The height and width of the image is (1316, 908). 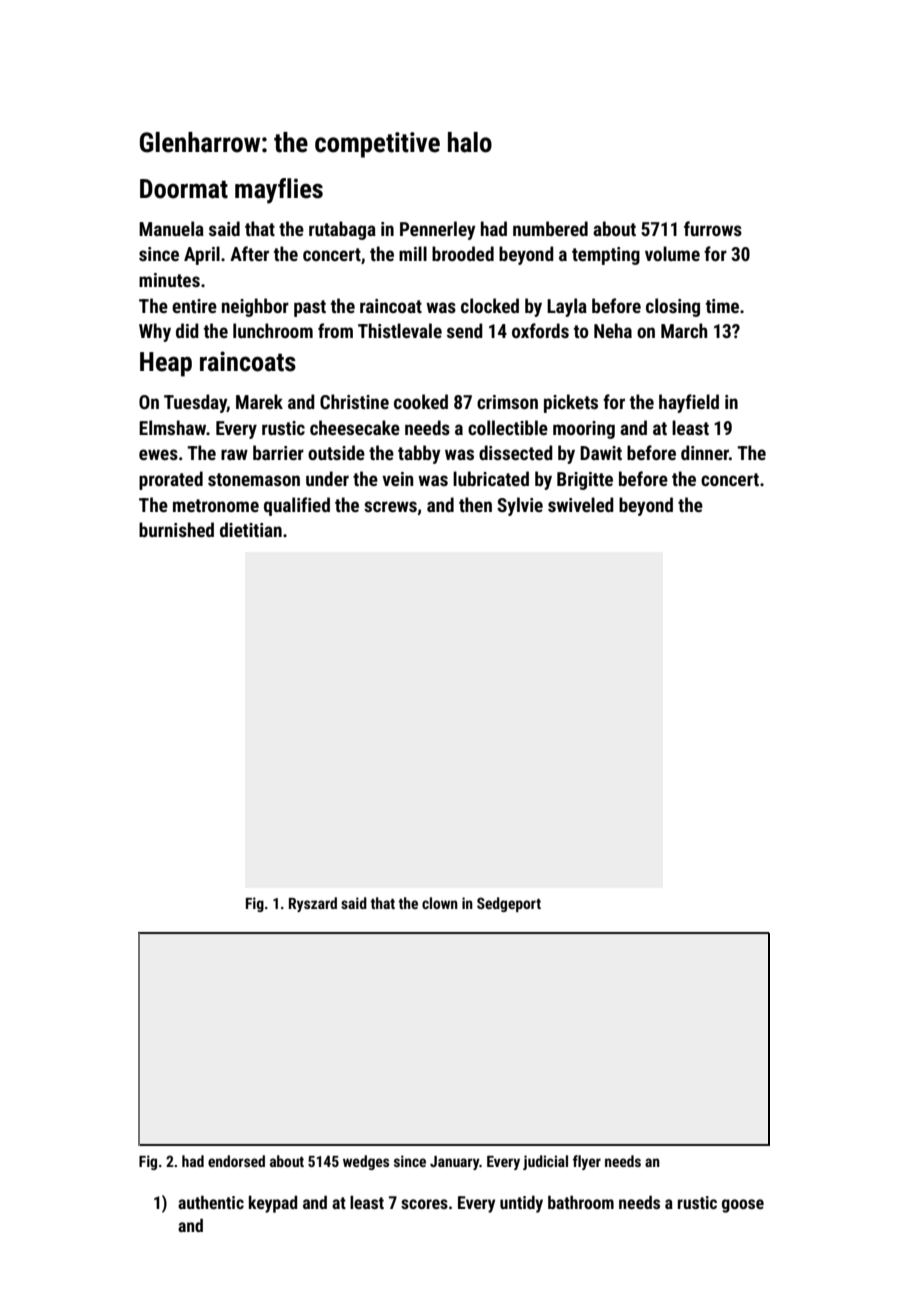 I want to click on numbered, so click(x=550, y=228).
